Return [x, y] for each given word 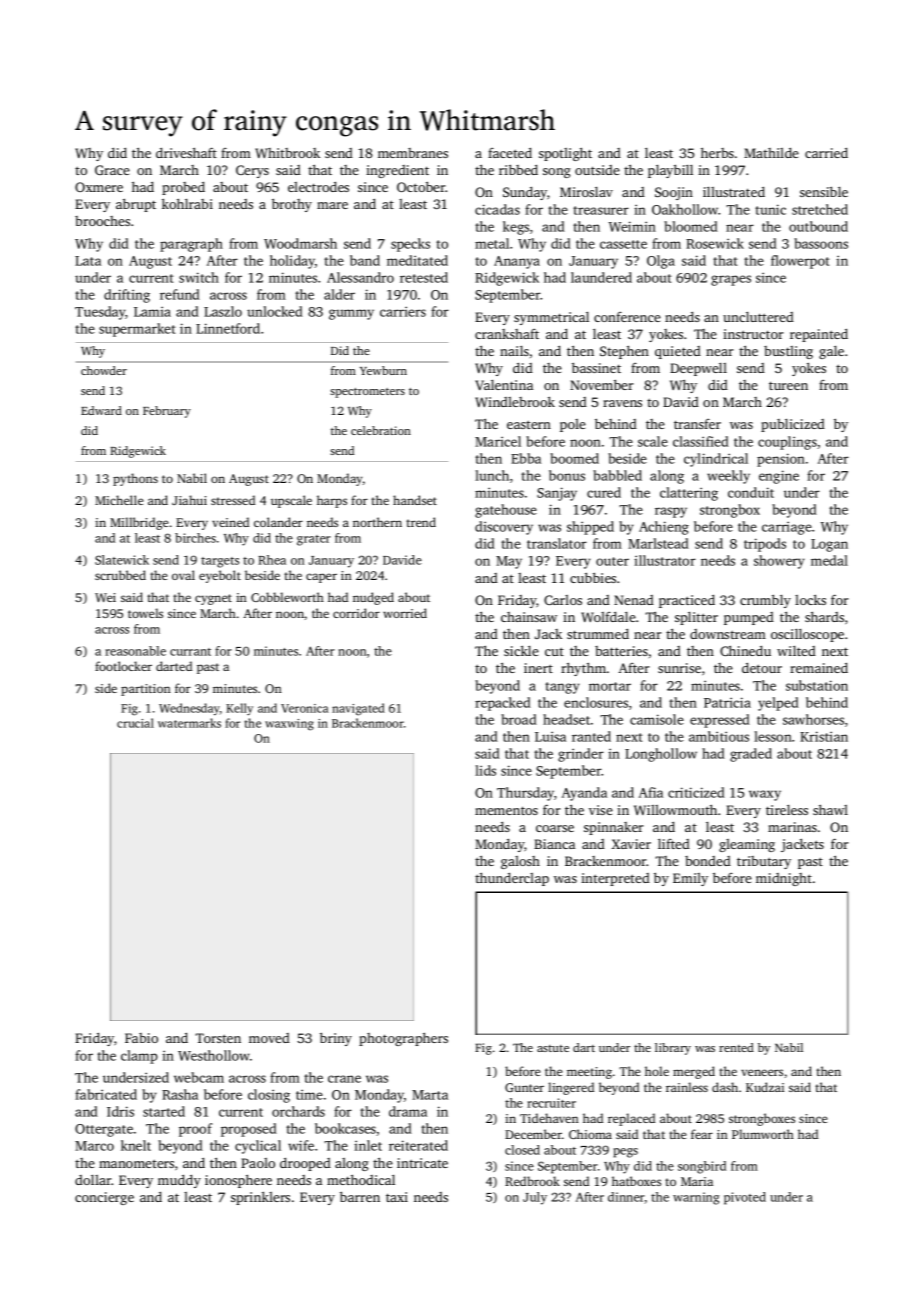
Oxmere [99, 187]
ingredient [397, 171]
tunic [770, 209]
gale [831, 352]
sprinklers [260, 1198]
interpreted [615, 879]
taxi [397, 1197]
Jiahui [189, 500]
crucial [135, 723]
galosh [520, 862]
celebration [381, 430]
